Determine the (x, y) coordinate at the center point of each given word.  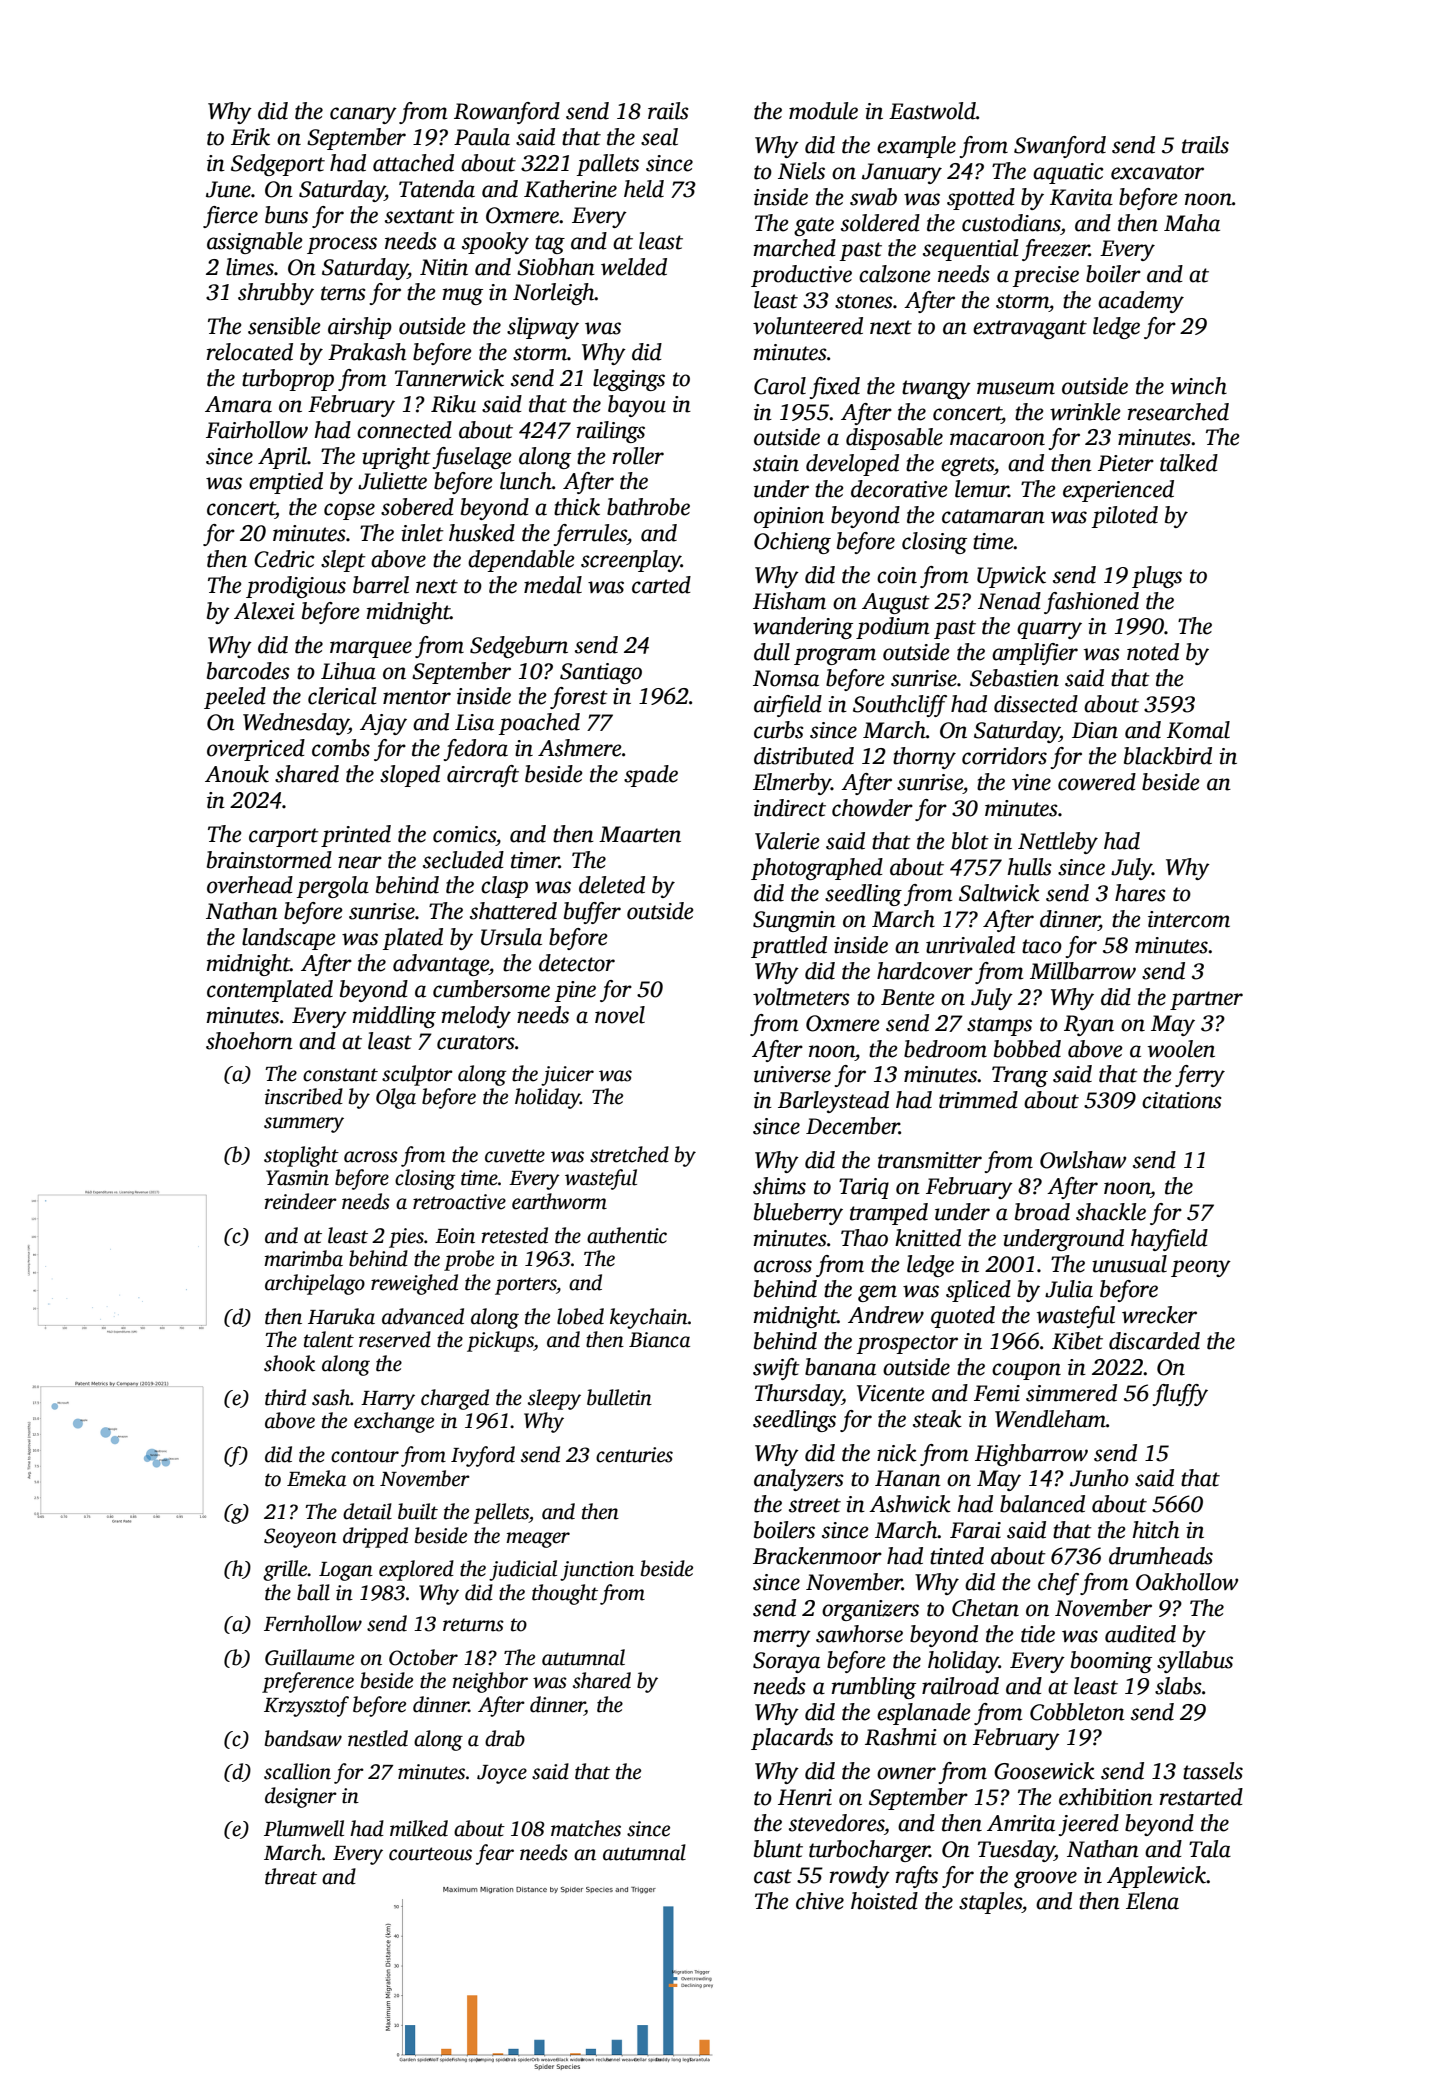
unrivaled (970, 945)
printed (356, 836)
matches (586, 1828)
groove (1045, 1879)
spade (651, 776)
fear (495, 1854)
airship (360, 328)
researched (1178, 412)
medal (553, 585)
